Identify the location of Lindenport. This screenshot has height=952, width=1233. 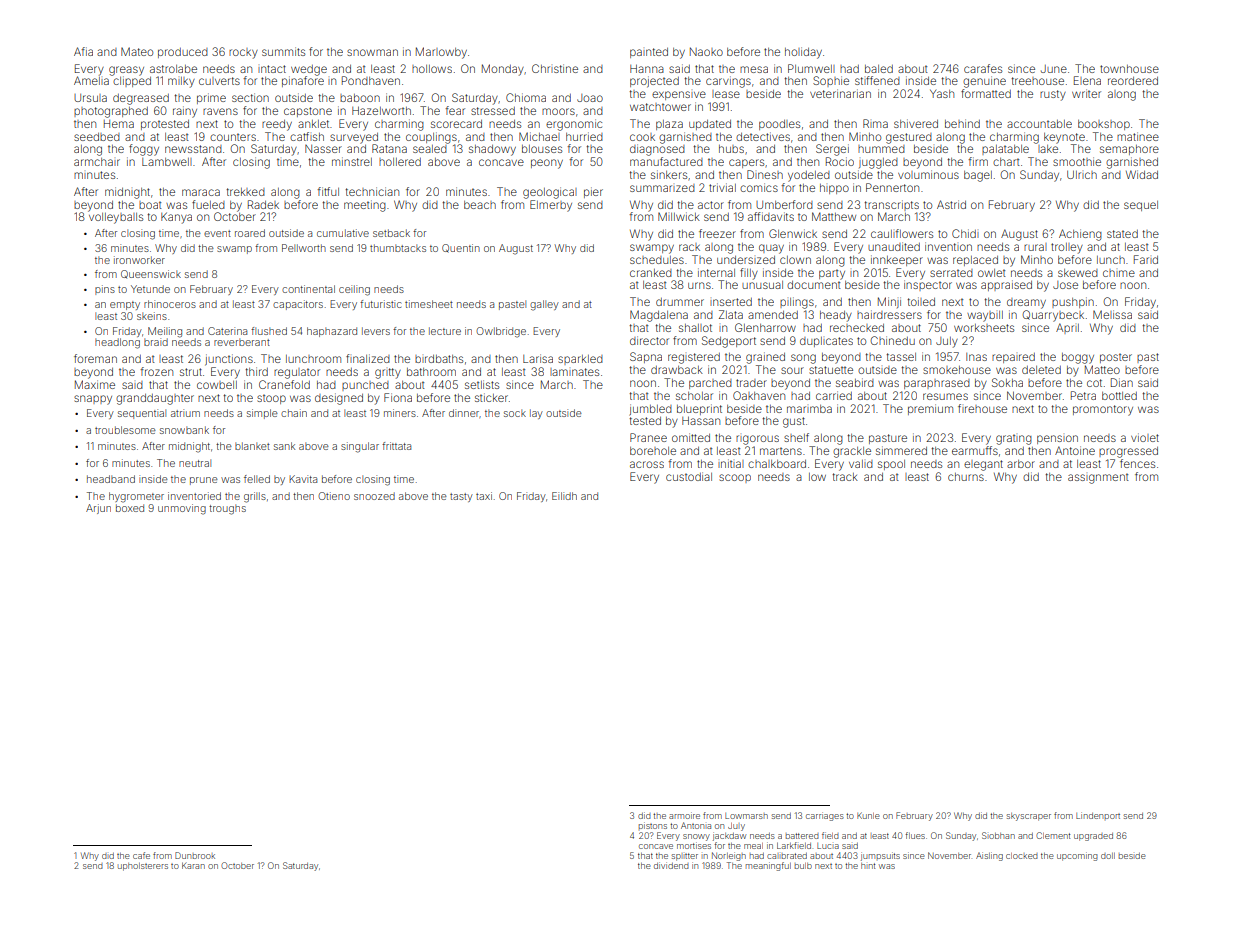
(1098, 815).
